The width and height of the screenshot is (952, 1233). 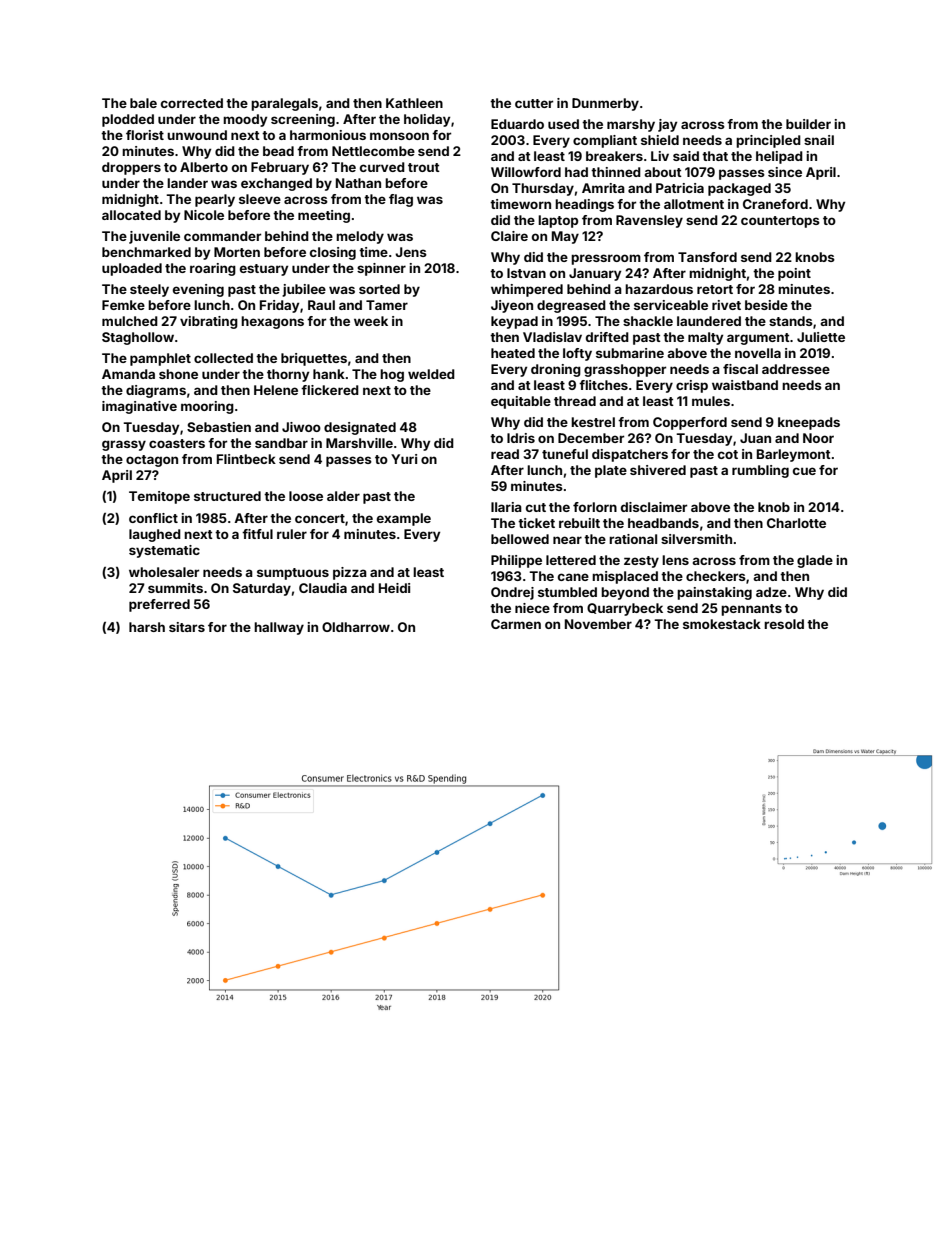 I want to click on Willowford, so click(x=526, y=172).
